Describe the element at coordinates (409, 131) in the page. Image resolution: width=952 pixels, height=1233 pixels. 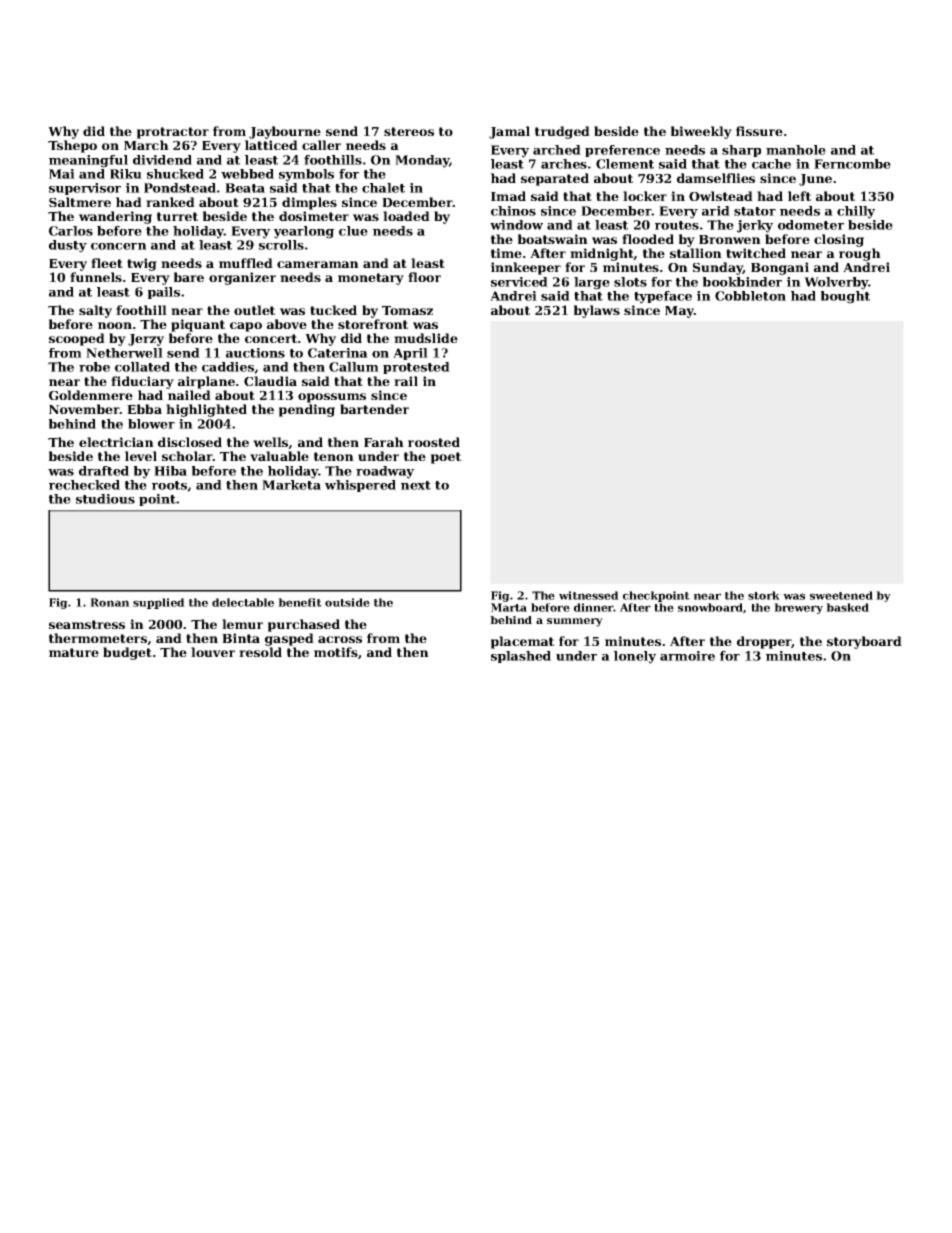
I see `stereos` at that location.
